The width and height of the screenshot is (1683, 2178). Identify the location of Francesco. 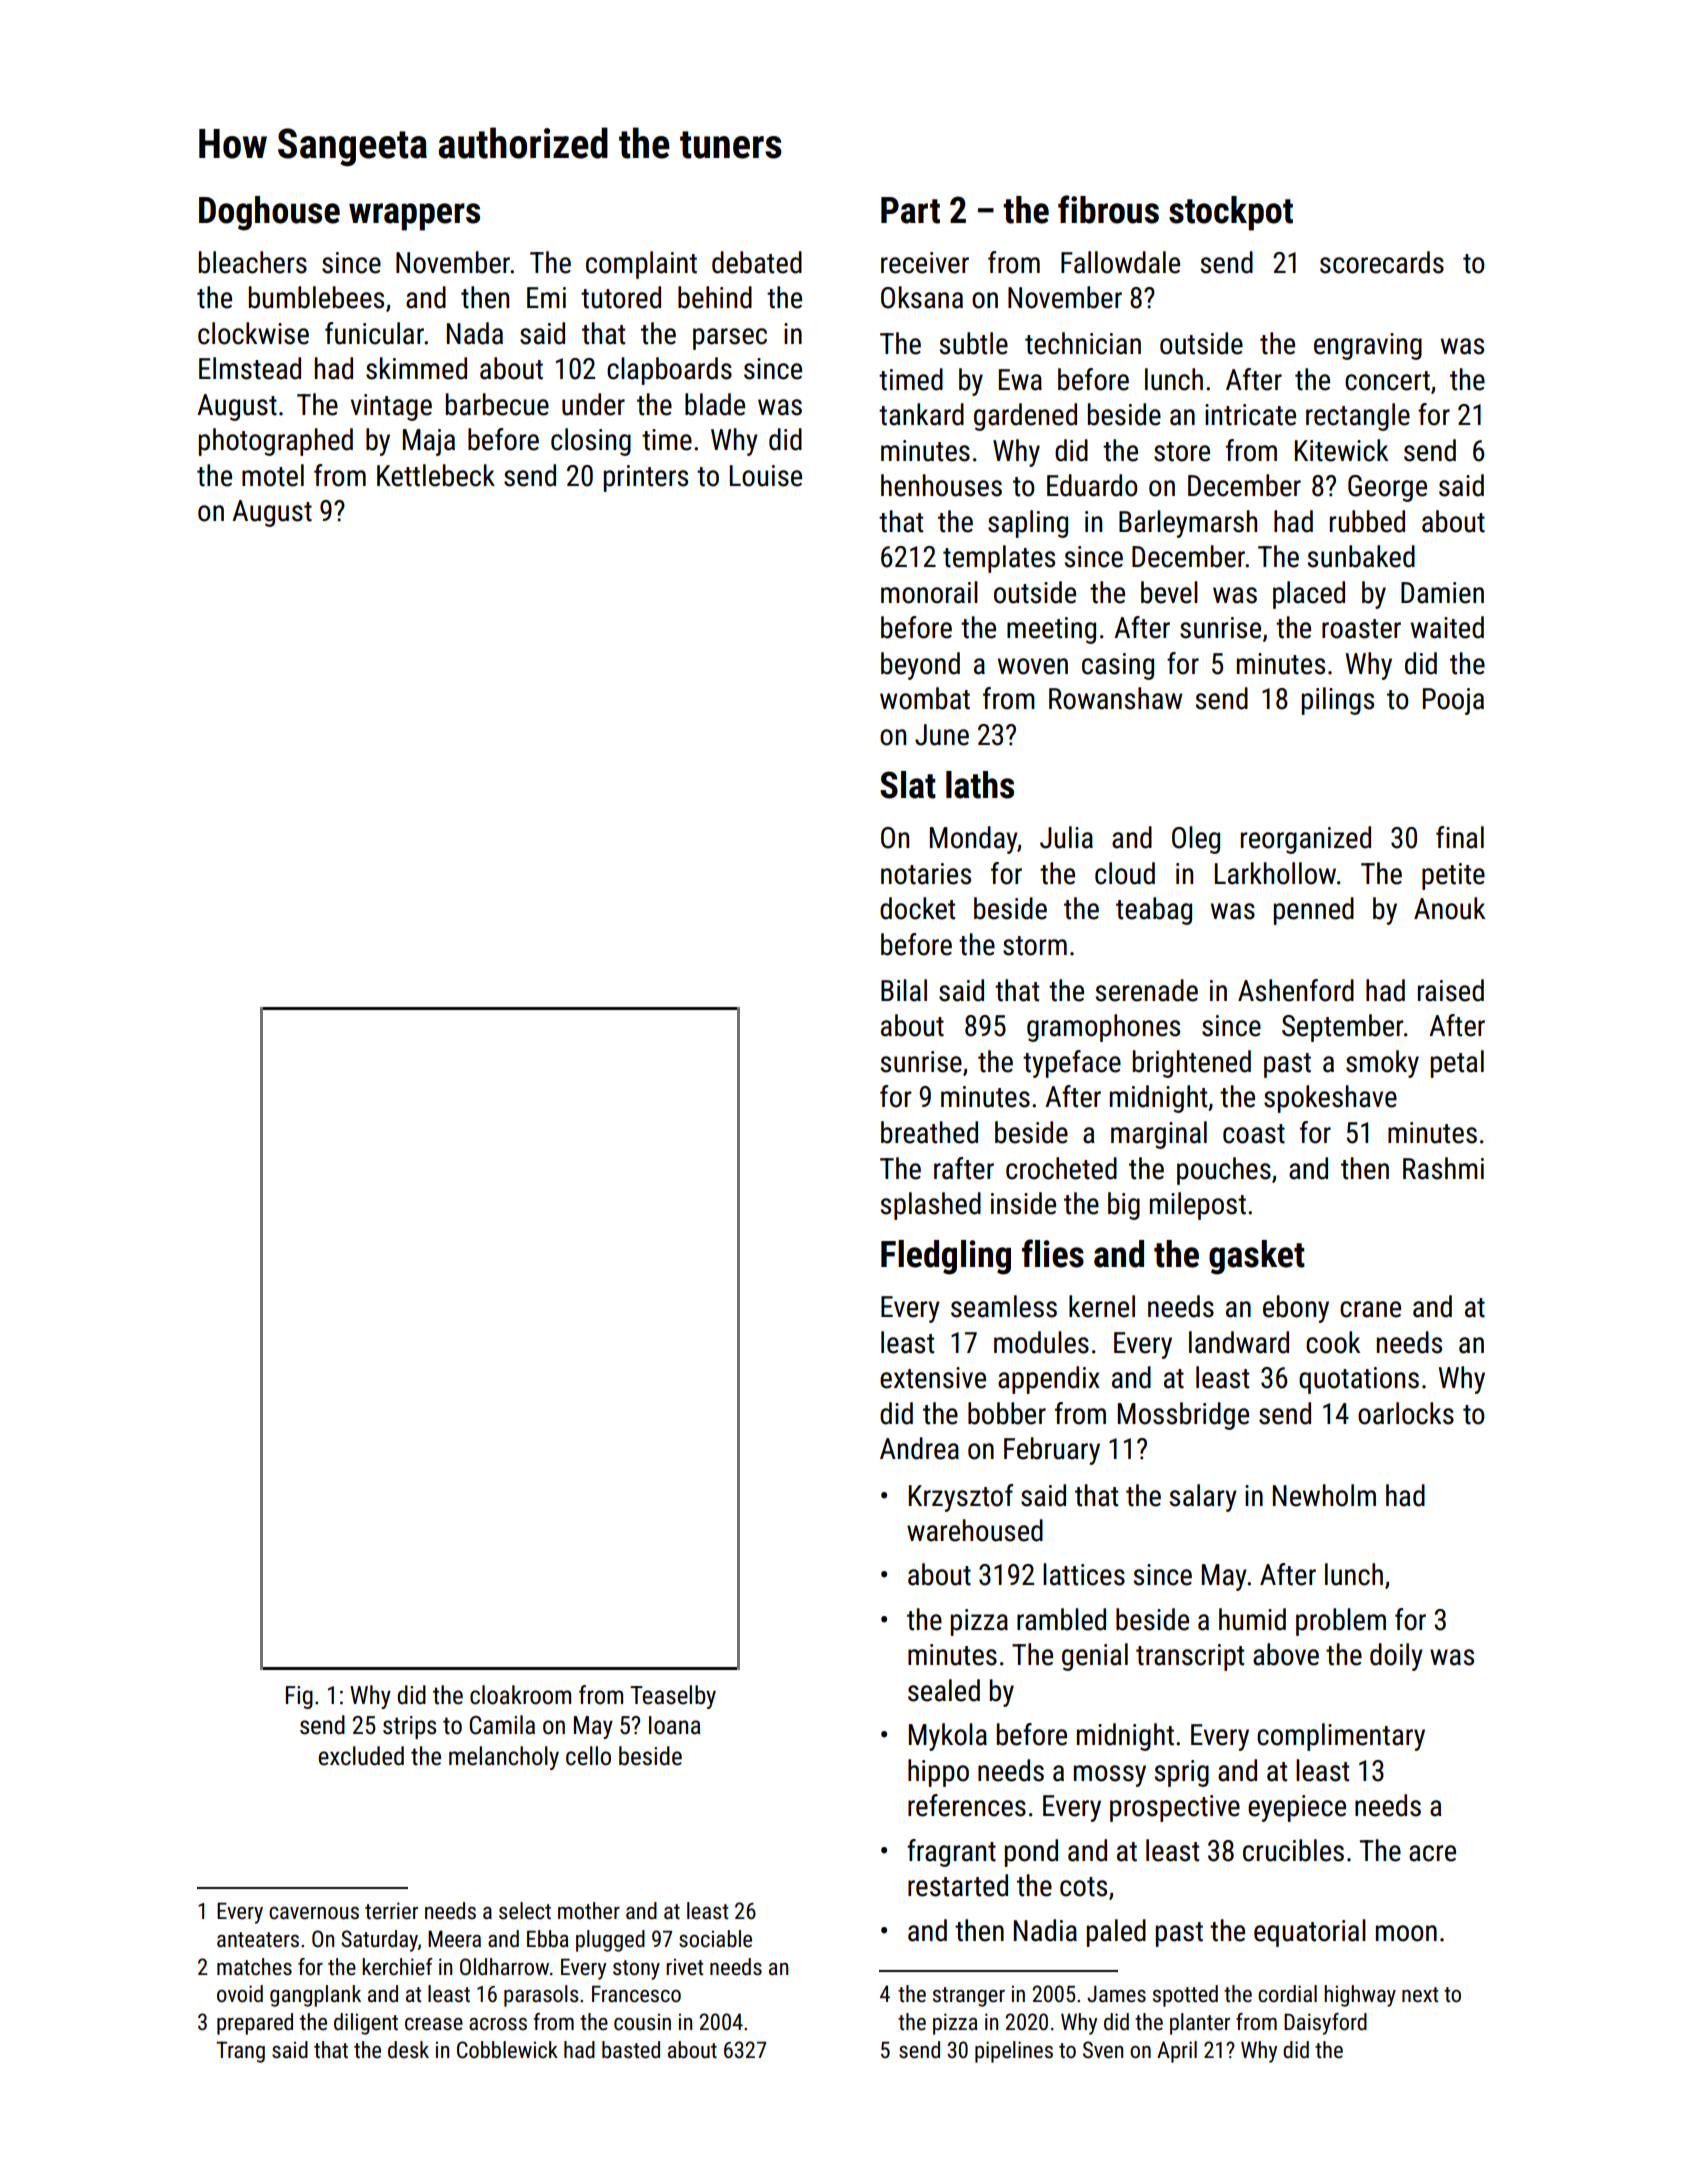
(636, 1994).
